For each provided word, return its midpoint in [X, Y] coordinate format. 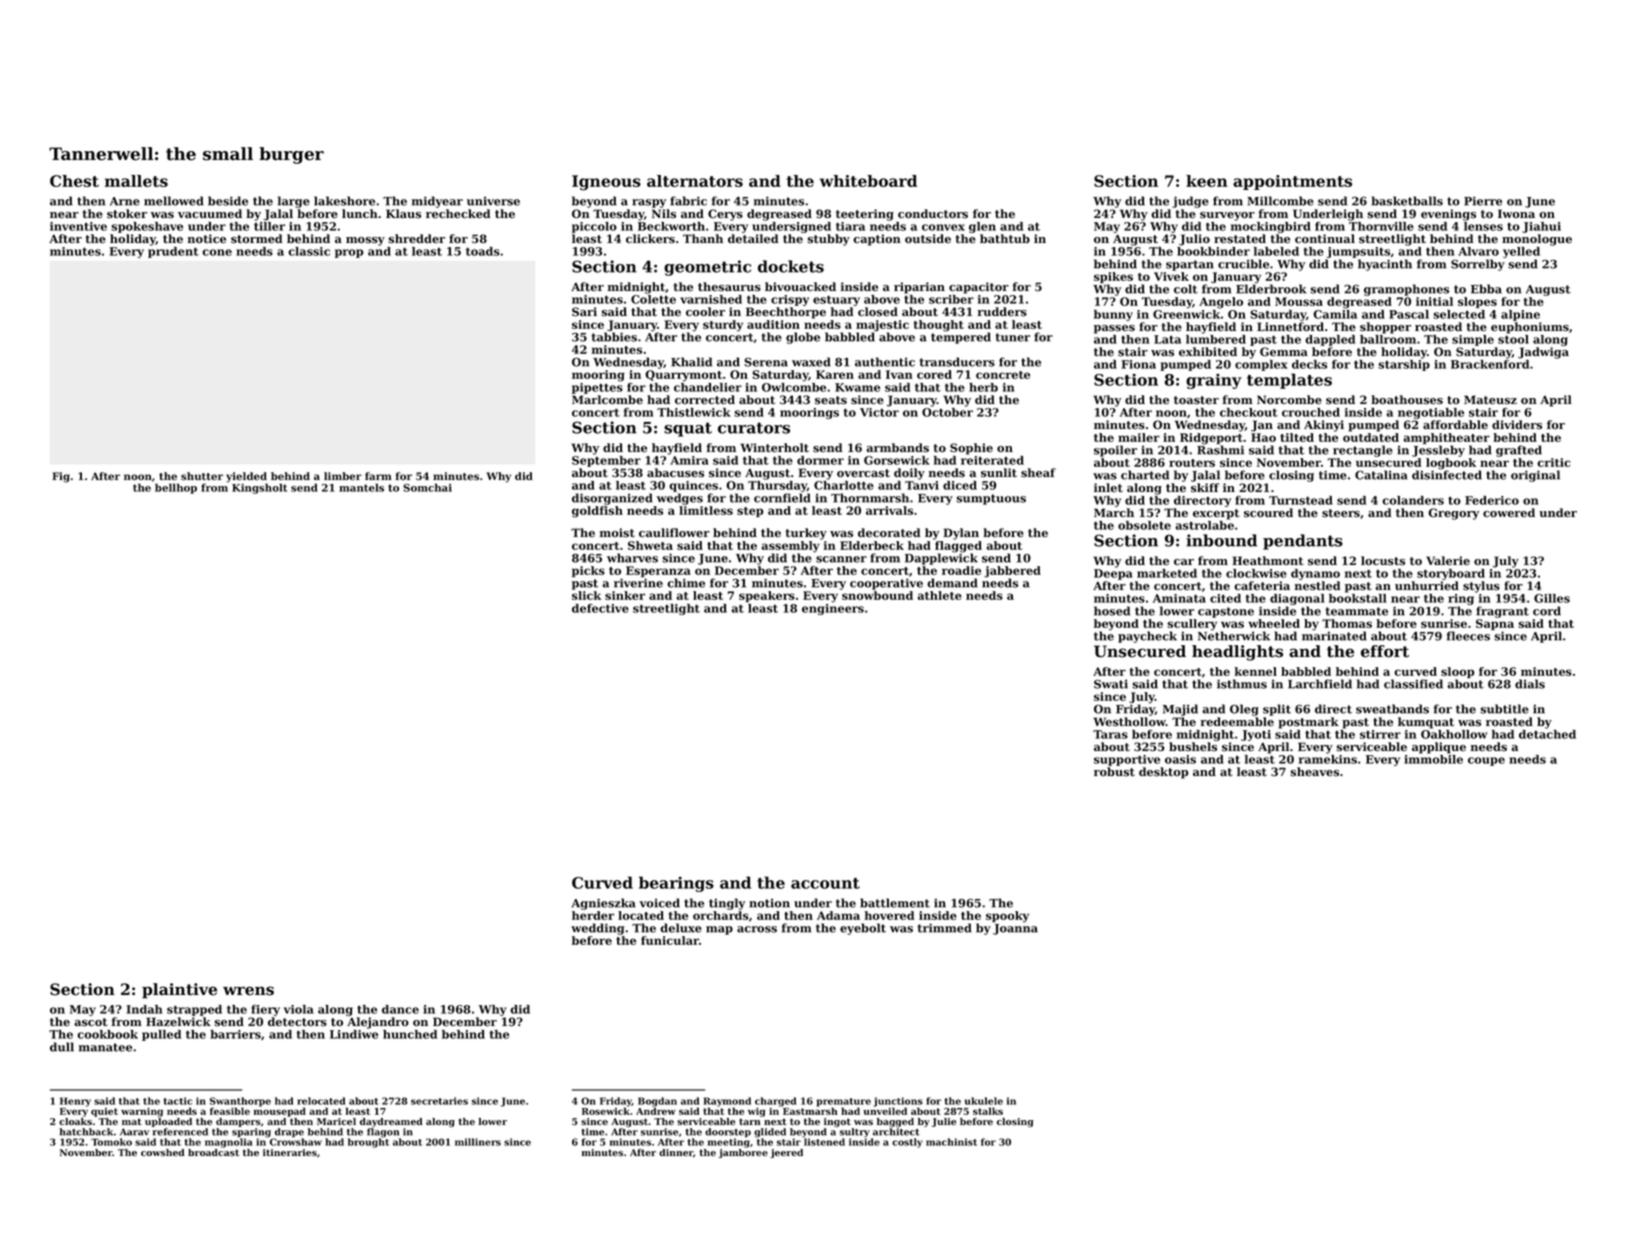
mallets [136, 181]
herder [593, 915]
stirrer [1380, 734]
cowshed [162, 1152]
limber [343, 476]
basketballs [1407, 201]
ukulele [984, 1101]
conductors [933, 214]
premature [844, 1102]
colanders [1413, 500]
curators [754, 428]
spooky [1007, 917]
